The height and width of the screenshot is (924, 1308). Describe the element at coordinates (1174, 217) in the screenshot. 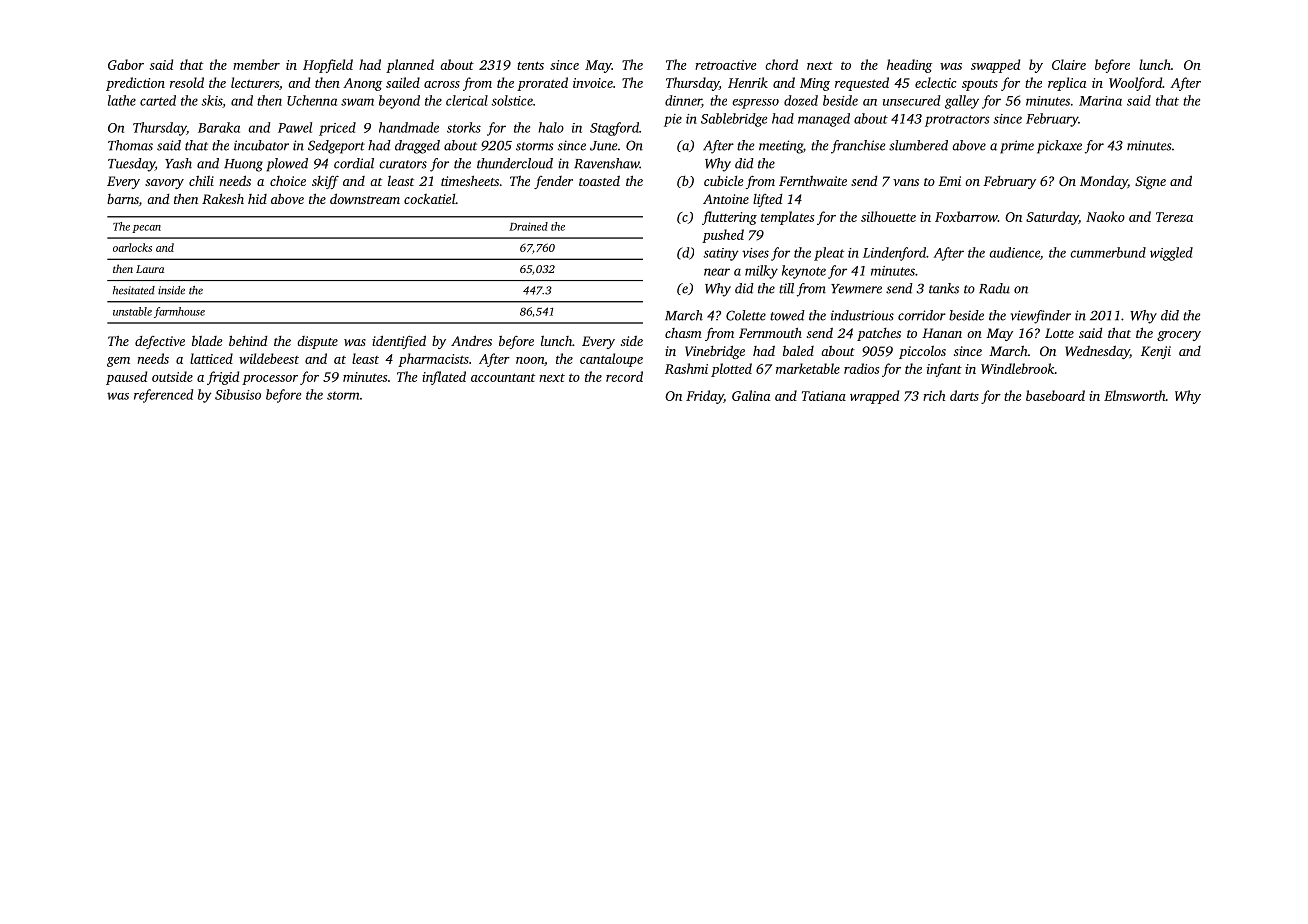

I see `Tereza` at that location.
